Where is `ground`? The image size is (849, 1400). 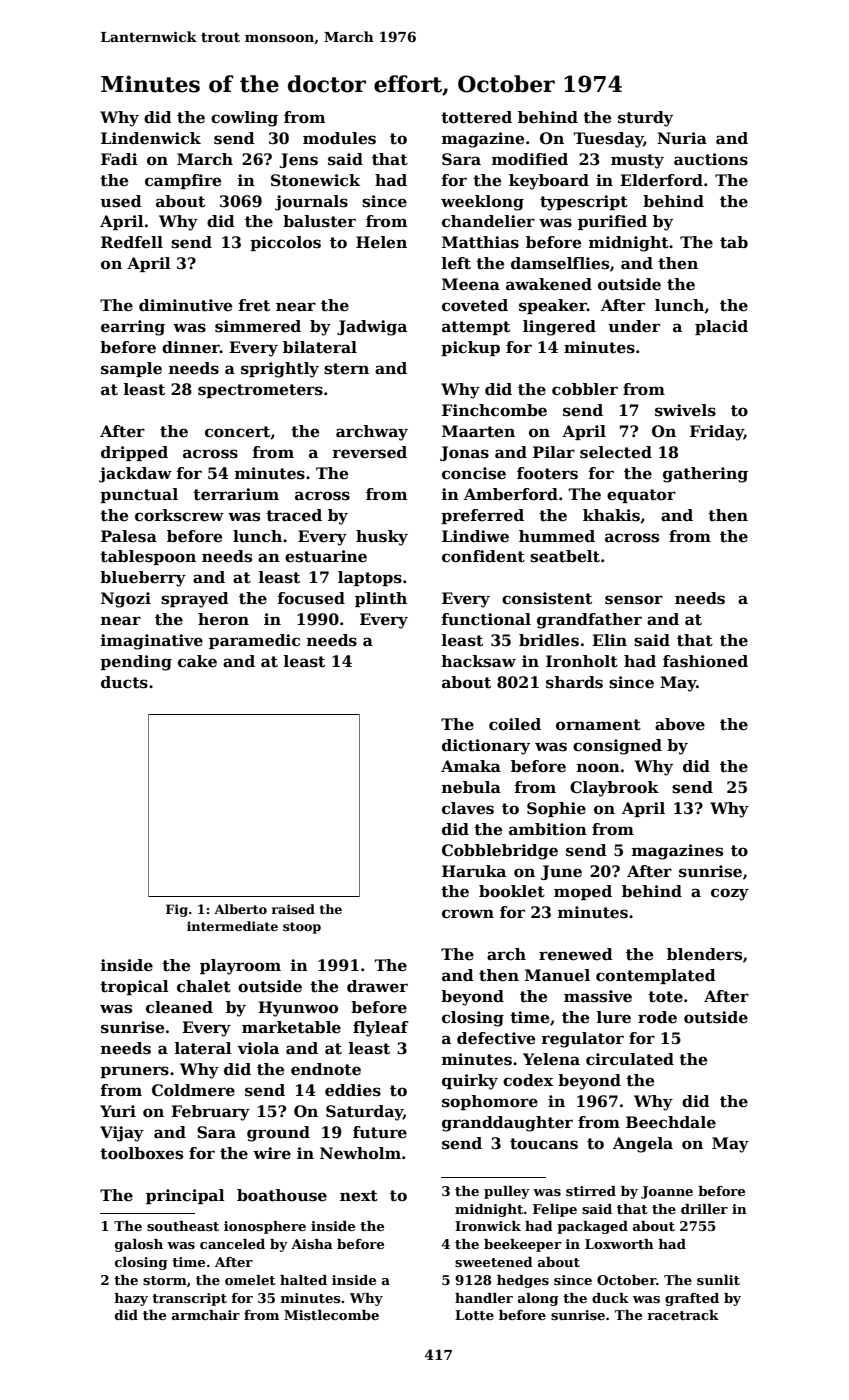
ground is located at coordinates (278, 1134).
